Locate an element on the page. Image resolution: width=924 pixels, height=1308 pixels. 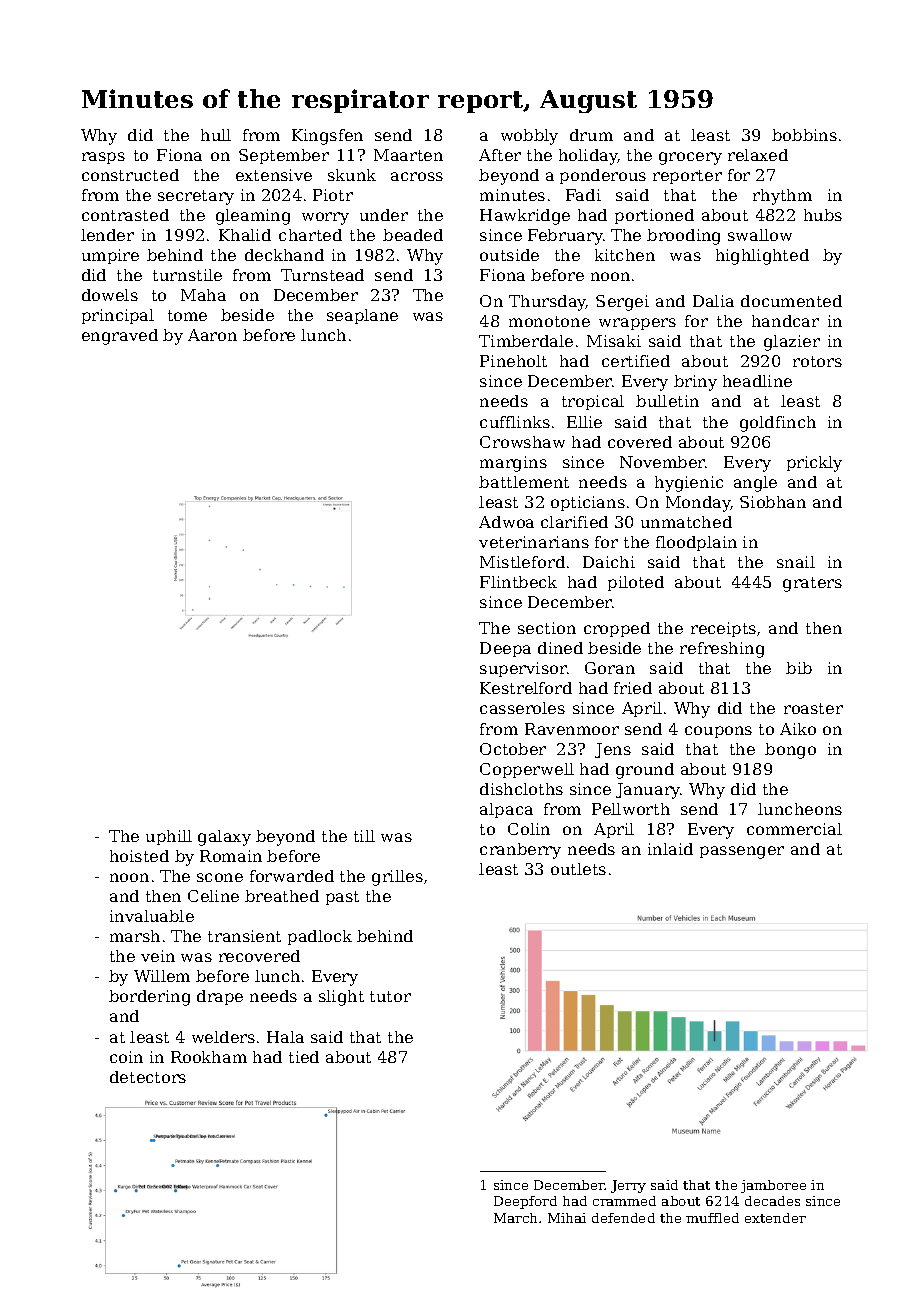
snail is located at coordinates (796, 562).
